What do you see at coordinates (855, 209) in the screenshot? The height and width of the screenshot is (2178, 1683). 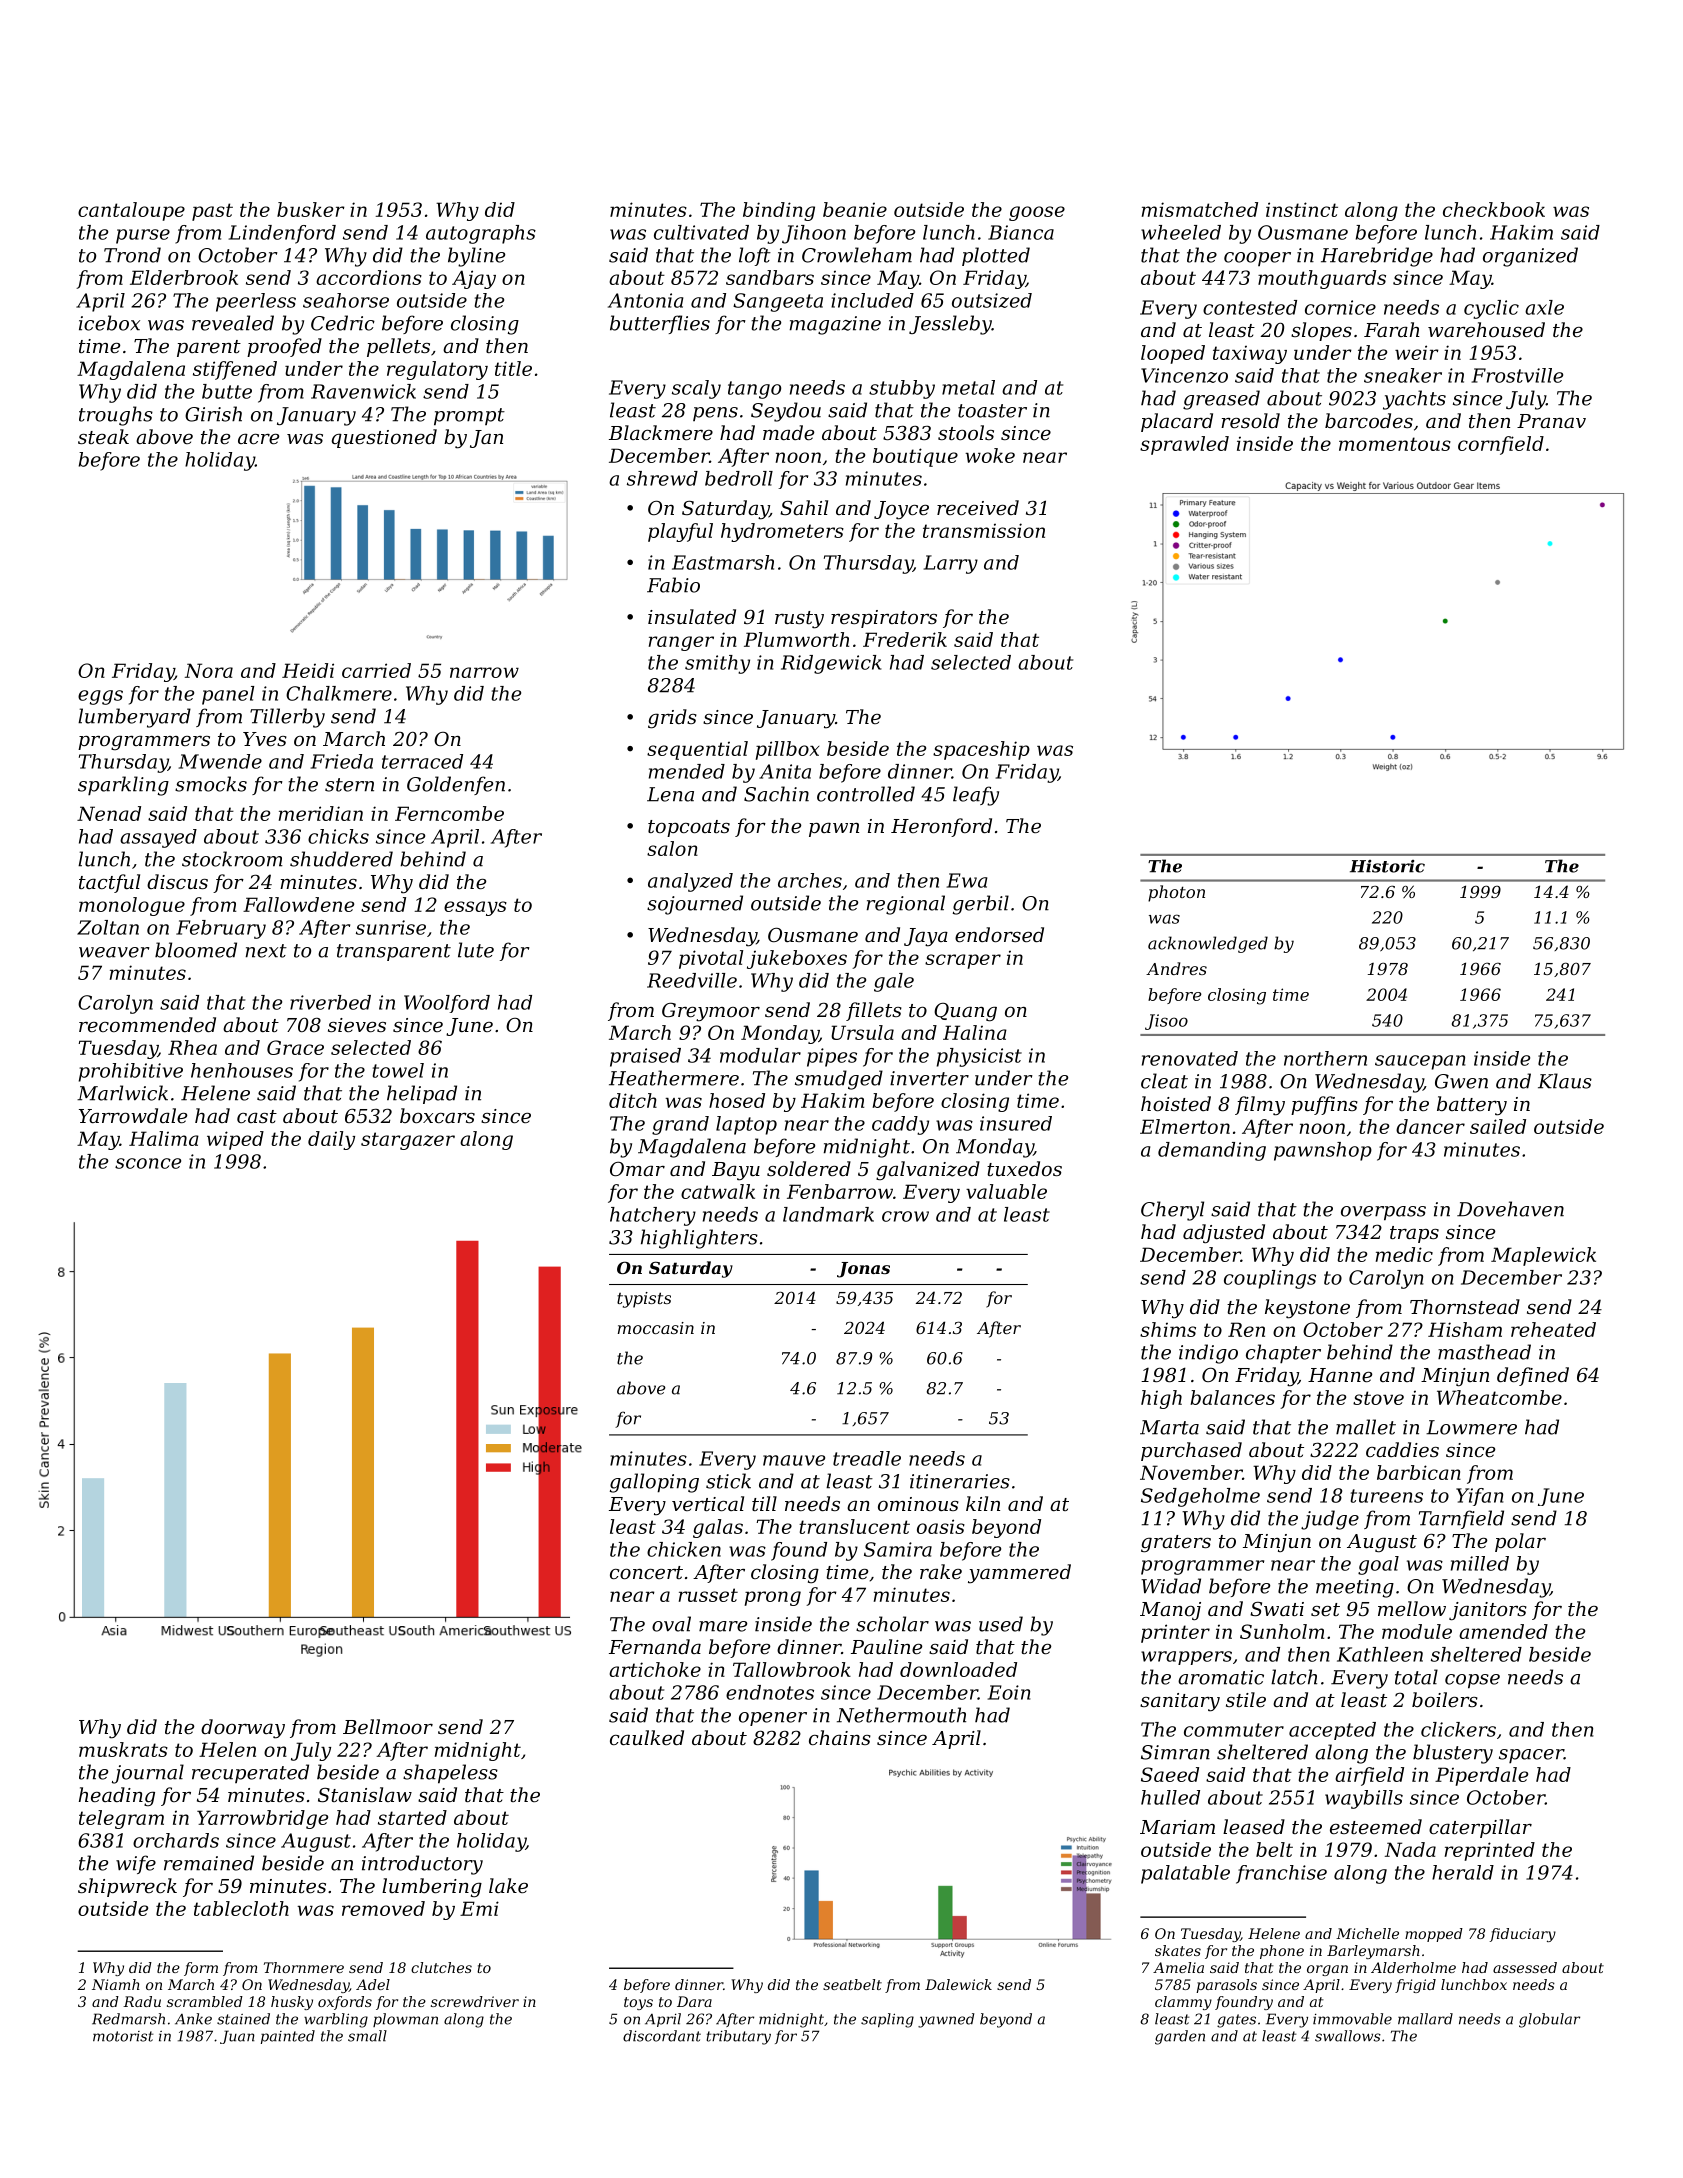 I see `beanie` at bounding box center [855, 209].
